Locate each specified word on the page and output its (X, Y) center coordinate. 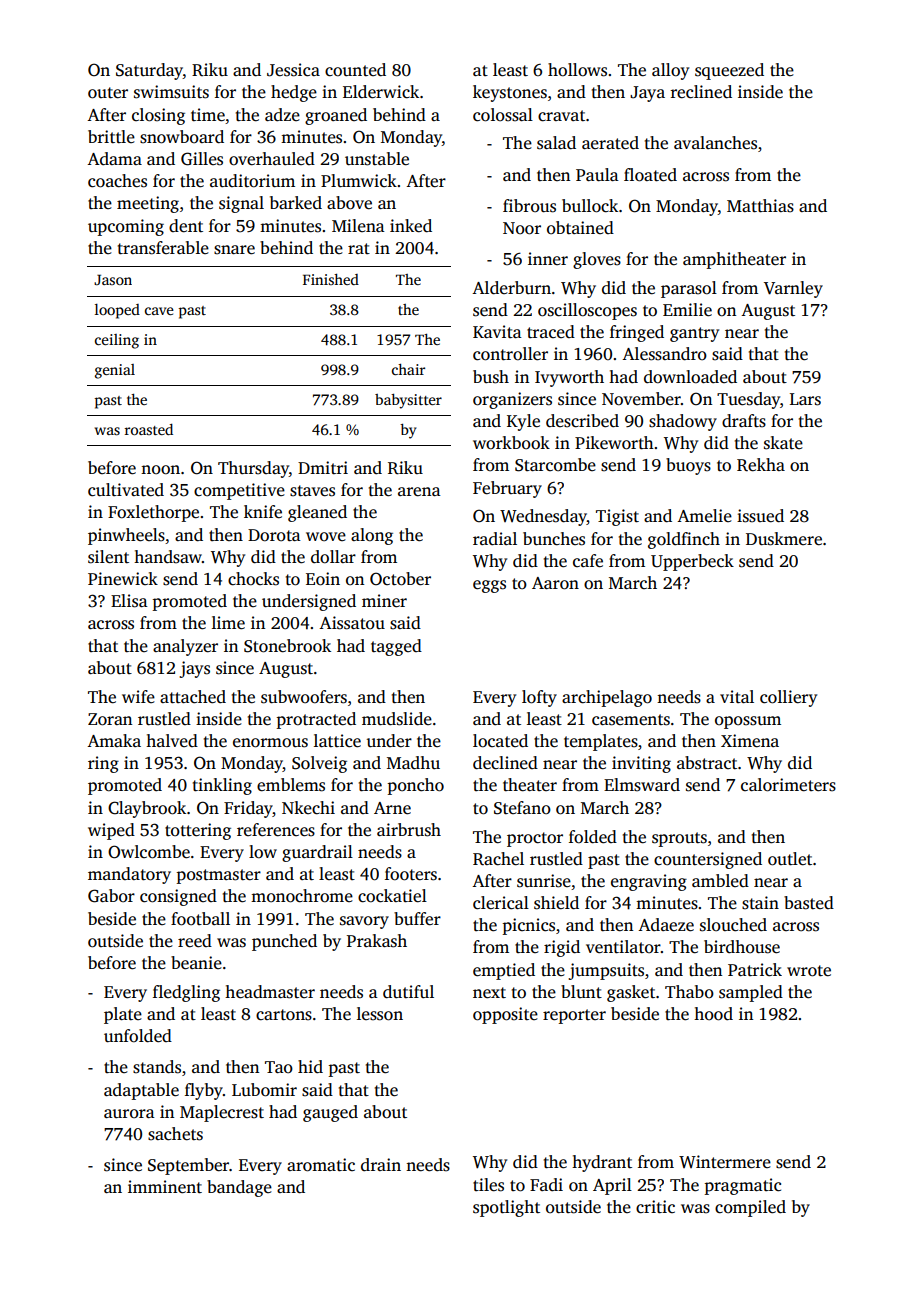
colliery (788, 698)
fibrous (529, 206)
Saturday (149, 71)
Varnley (793, 289)
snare (234, 250)
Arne (392, 808)
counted (355, 70)
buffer (417, 919)
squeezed (729, 71)
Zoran (110, 719)
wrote (809, 971)
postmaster (219, 876)
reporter (574, 1016)
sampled (751, 993)
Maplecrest (222, 1113)
